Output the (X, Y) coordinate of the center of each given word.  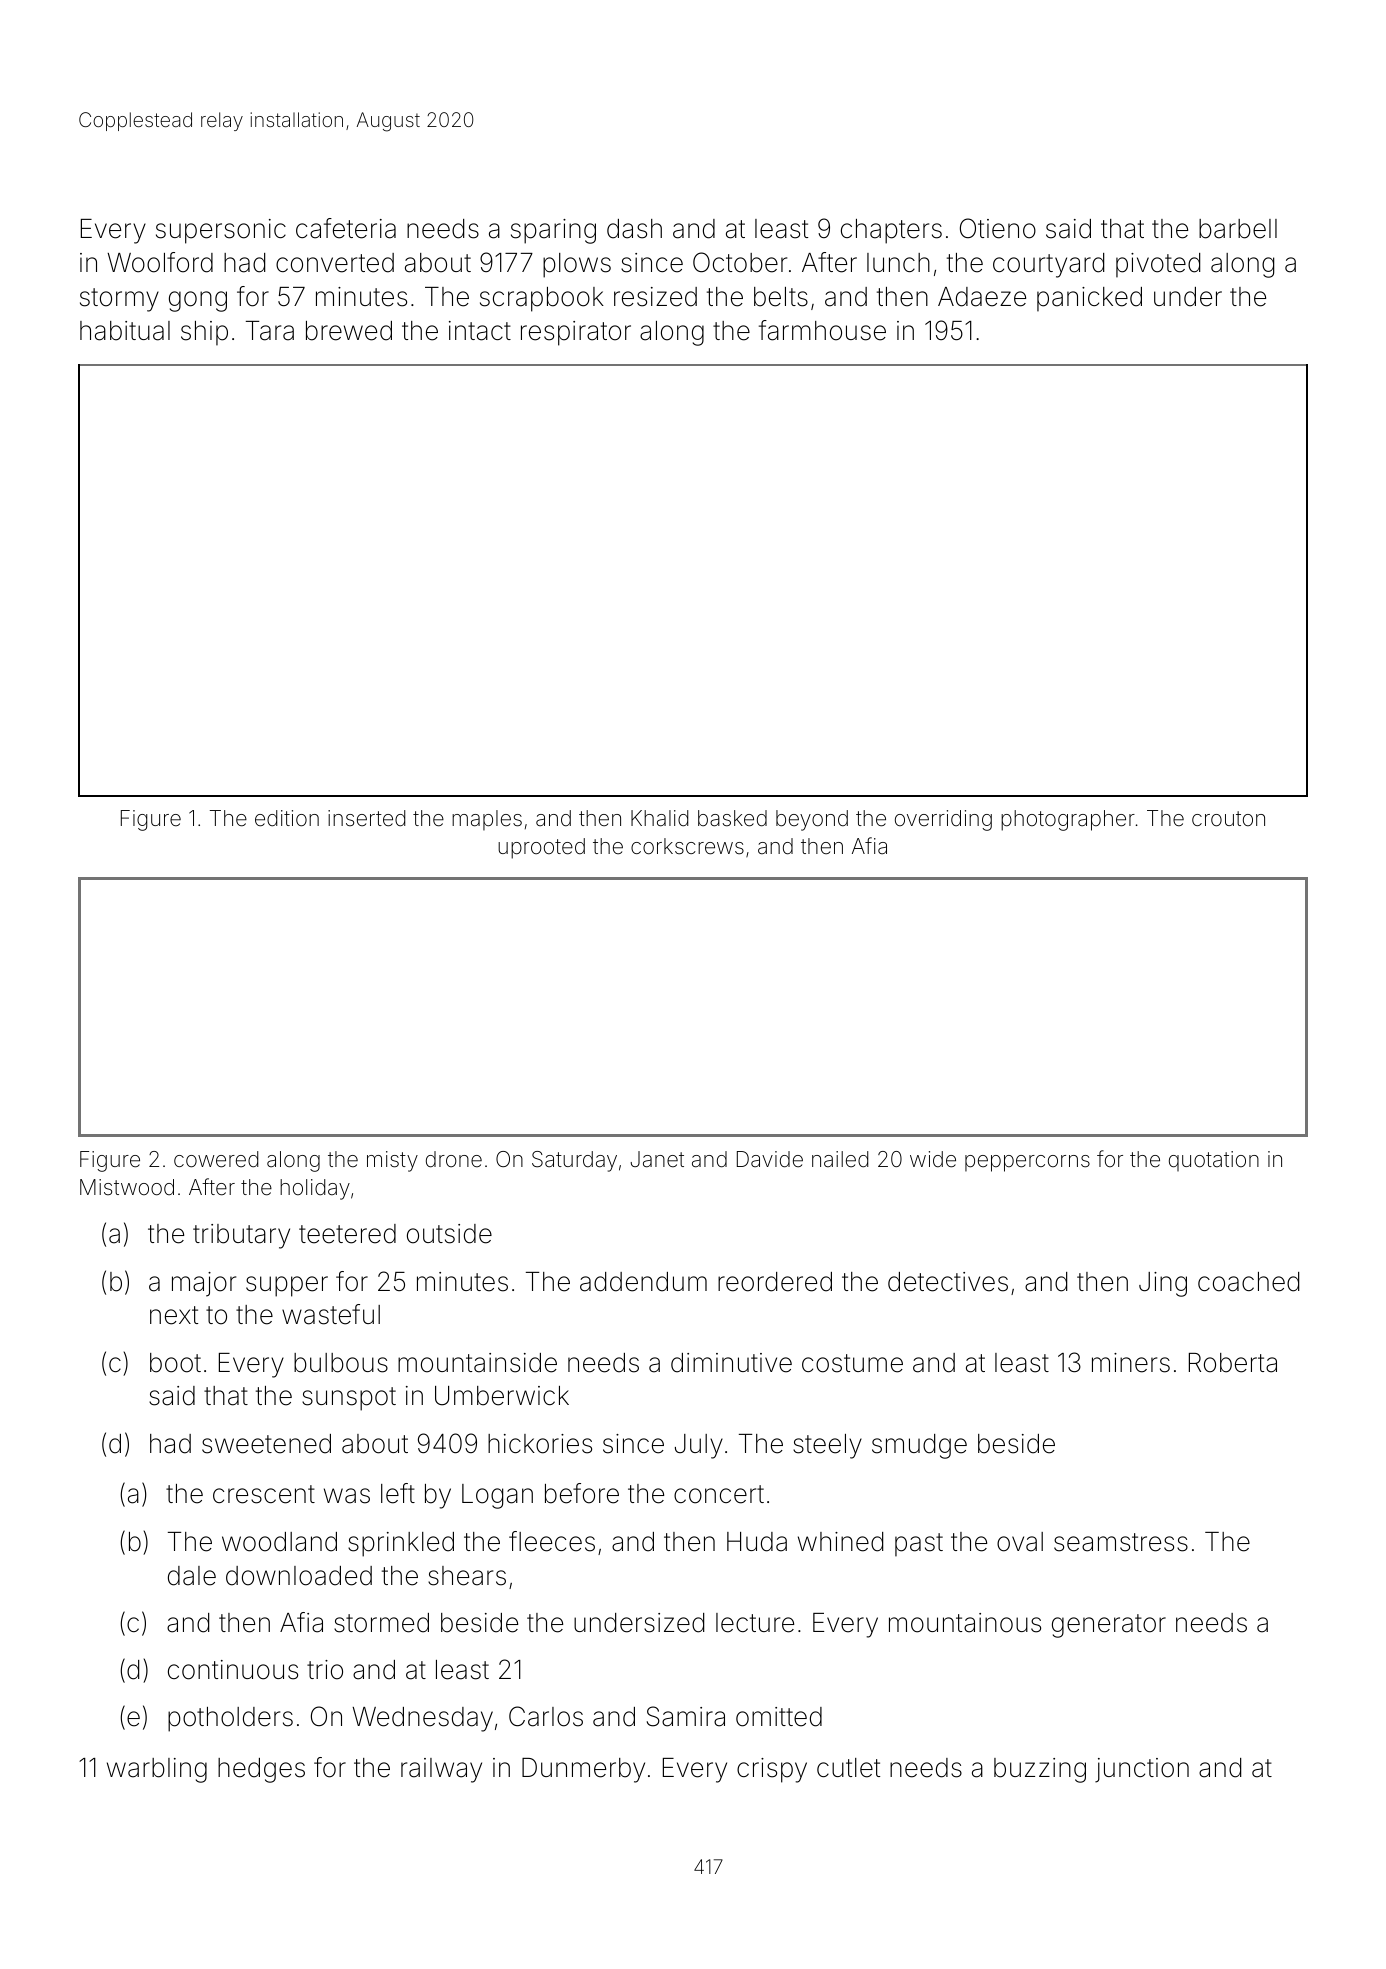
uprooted (541, 848)
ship (204, 333)
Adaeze (982, 297)
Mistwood (127, 1187)
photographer (1068, 820)
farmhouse (822, 330)
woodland (279, 1542)
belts (781, 297)
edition (287, 818)
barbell (1238, 229)
